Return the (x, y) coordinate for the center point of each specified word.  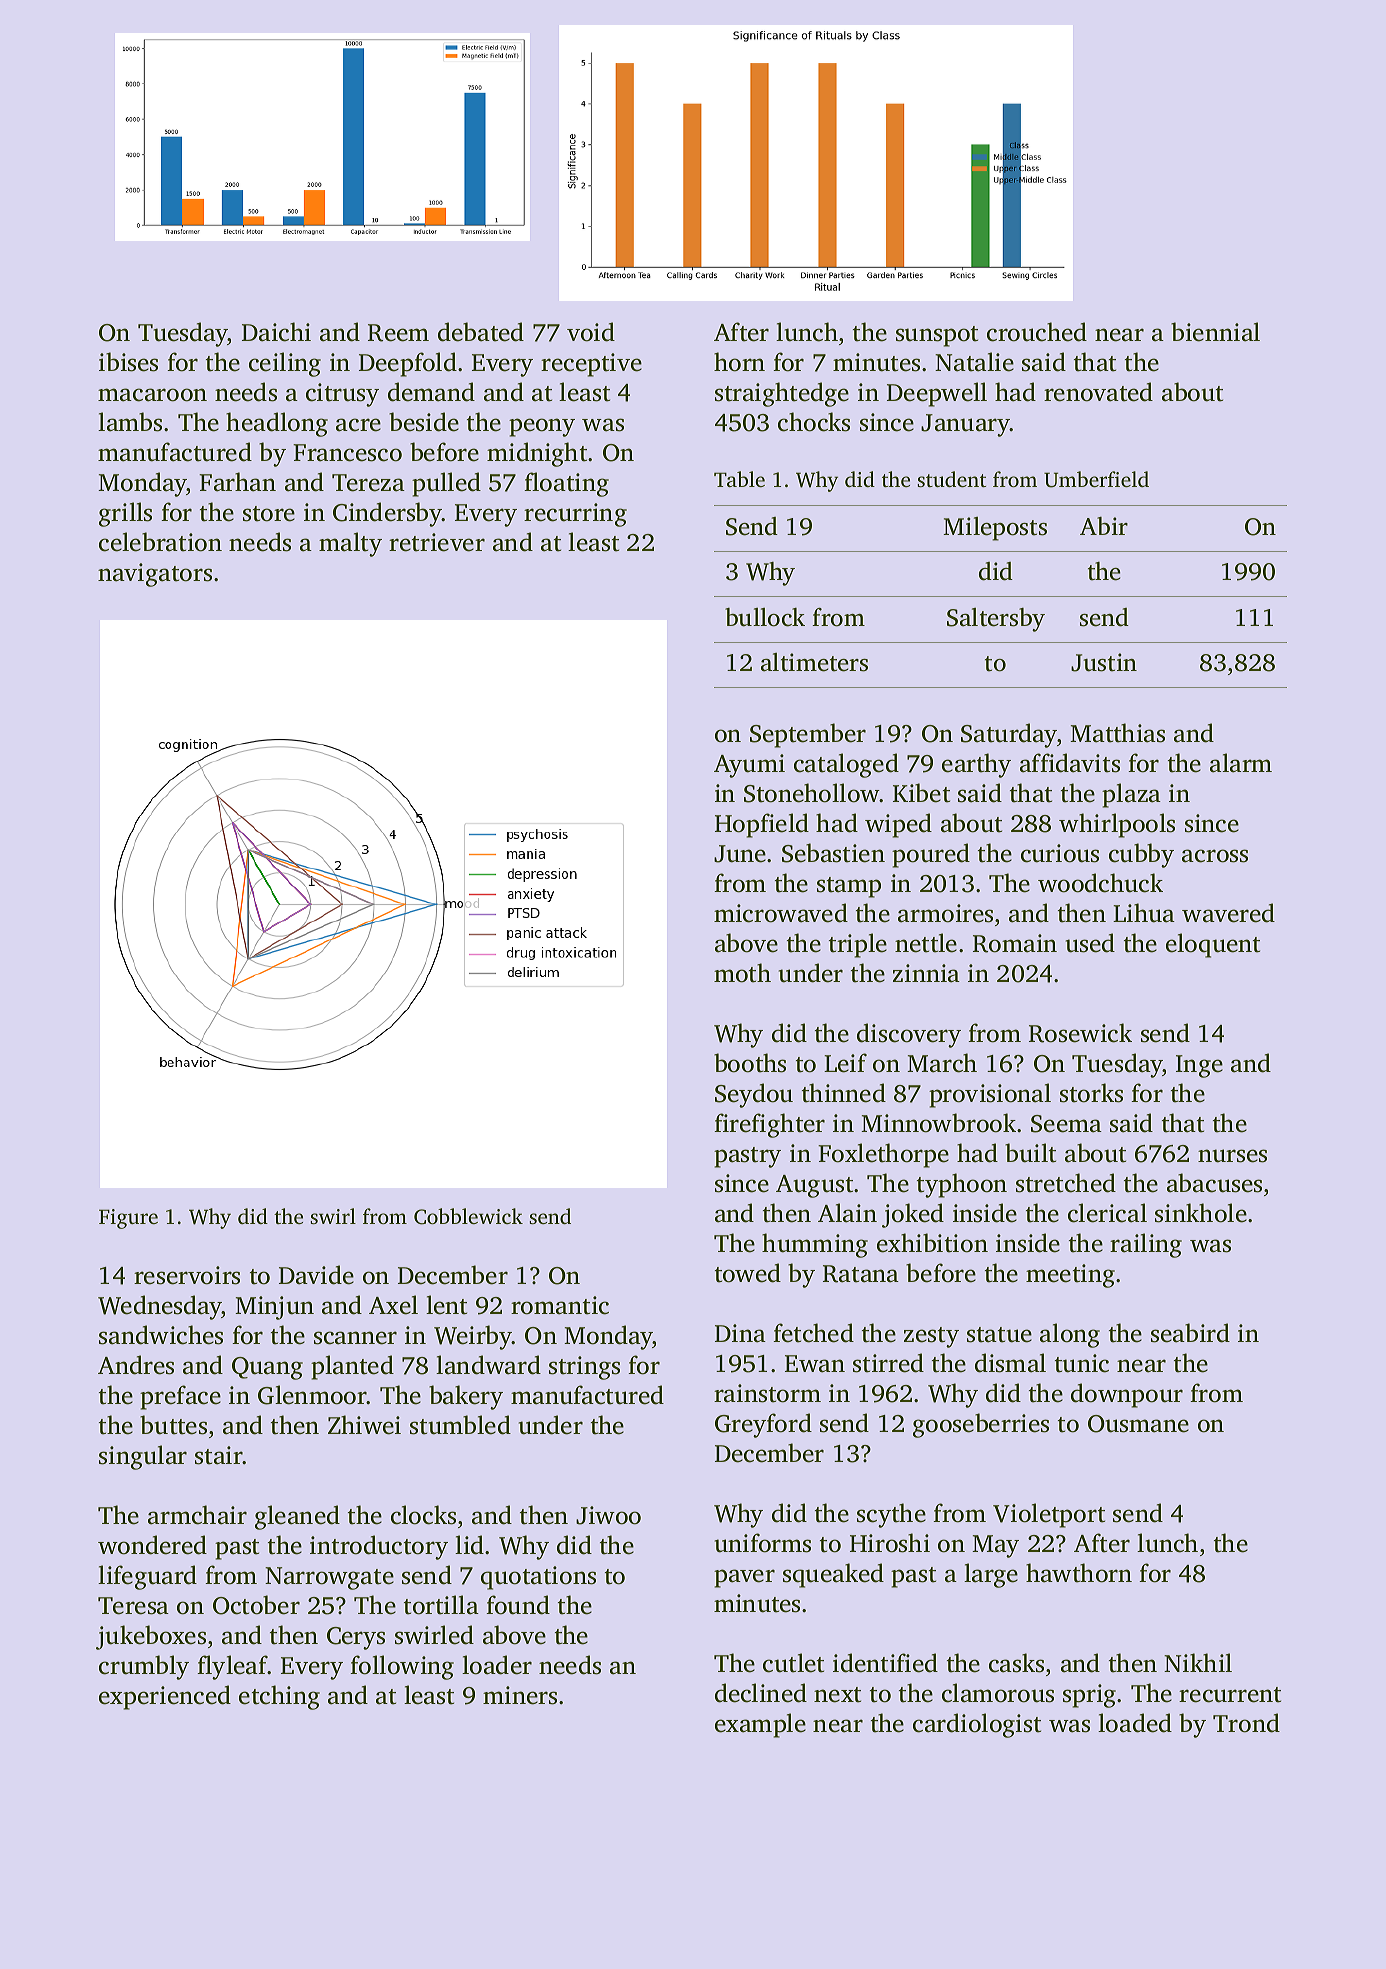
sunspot (937, 336)
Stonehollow (812, 793)
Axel (393, 1305)
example (760, 1725)
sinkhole (1201, 1213)
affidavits (1070, 763)
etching (279, 1697)
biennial (1215, 332)
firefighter (769, 1125)
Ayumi (749, 766)
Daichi (276, 332)
